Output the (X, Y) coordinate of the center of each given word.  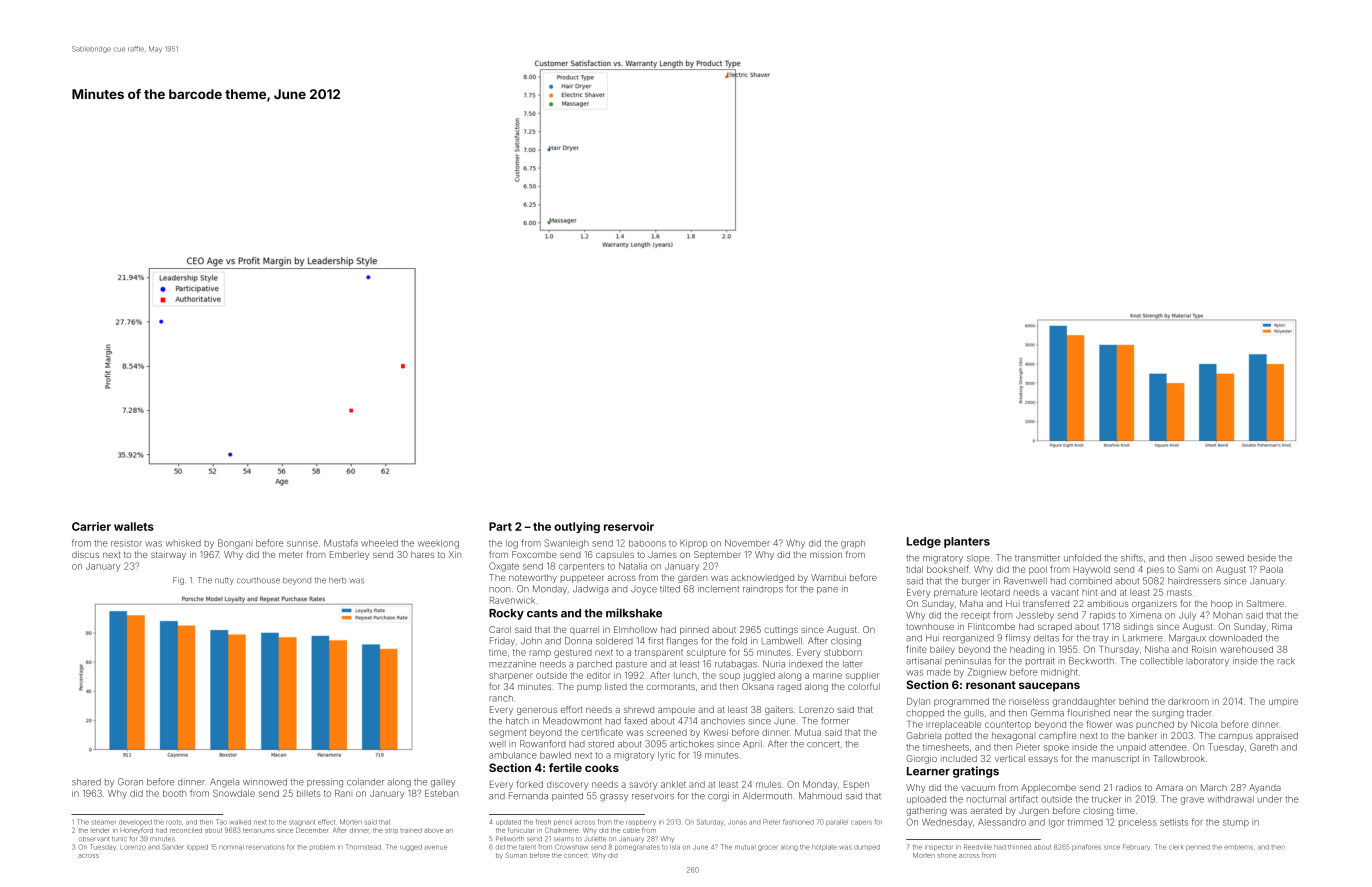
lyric (666, 756)
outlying (577, 527)
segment (507, 734)
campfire (1057, 736)
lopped (197, 848)
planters (967, 542)
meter (290, 555)
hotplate (824, 848)
